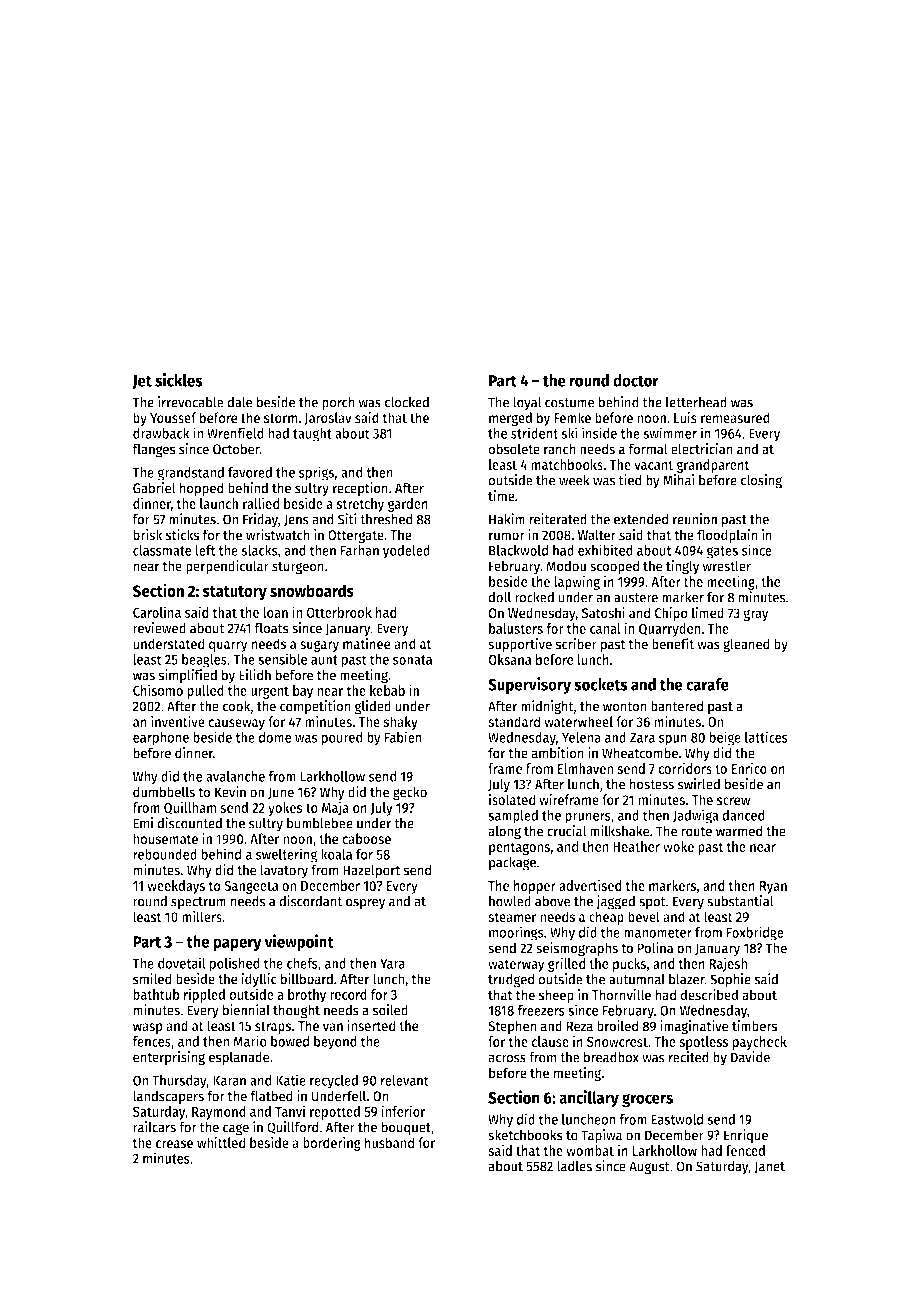 The height and width of the screenshot is (1311, 924). I want to click on Chisomo, so click(158, 690).
